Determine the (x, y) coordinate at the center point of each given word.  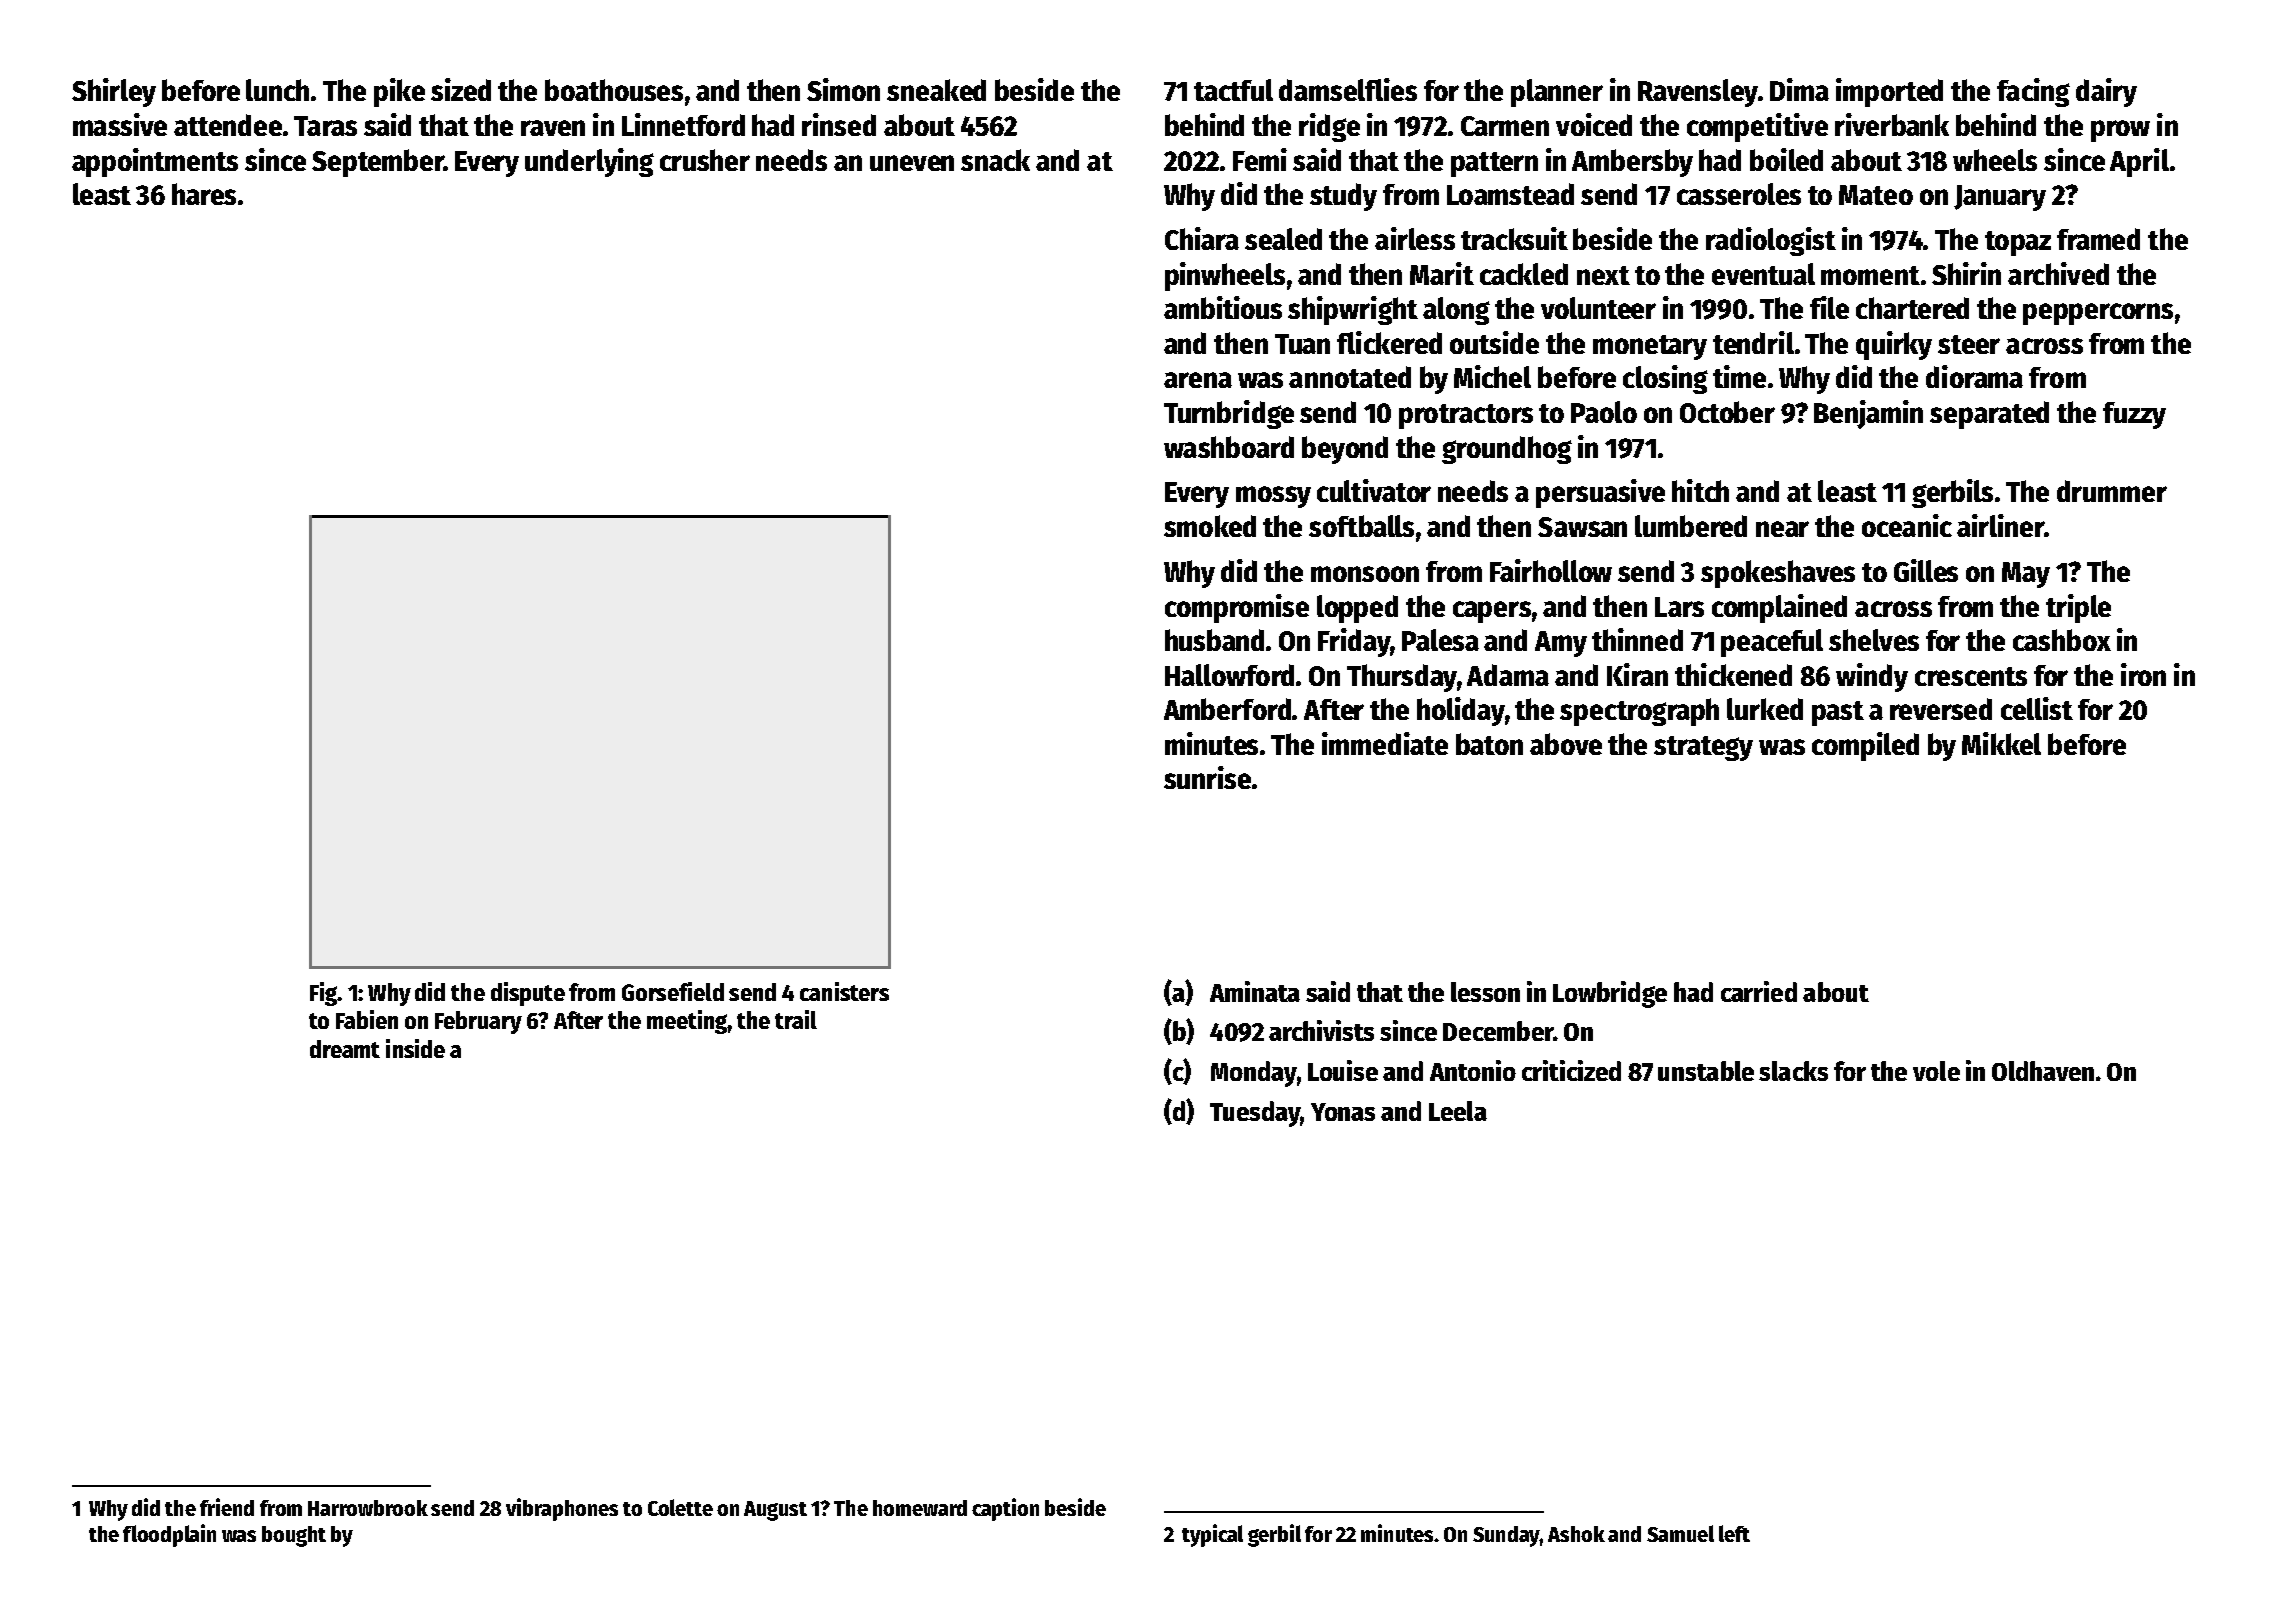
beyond (1345, 450)
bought (294, 1536)
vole (1936, 1071)
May (2026, 575)
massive (120, 124)
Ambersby (1632, 163)
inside (415, 1048)
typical (1212, 1535)
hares (204, 194)
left (1734, 1533)
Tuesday (1255, 1114)
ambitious (1223, 307)
